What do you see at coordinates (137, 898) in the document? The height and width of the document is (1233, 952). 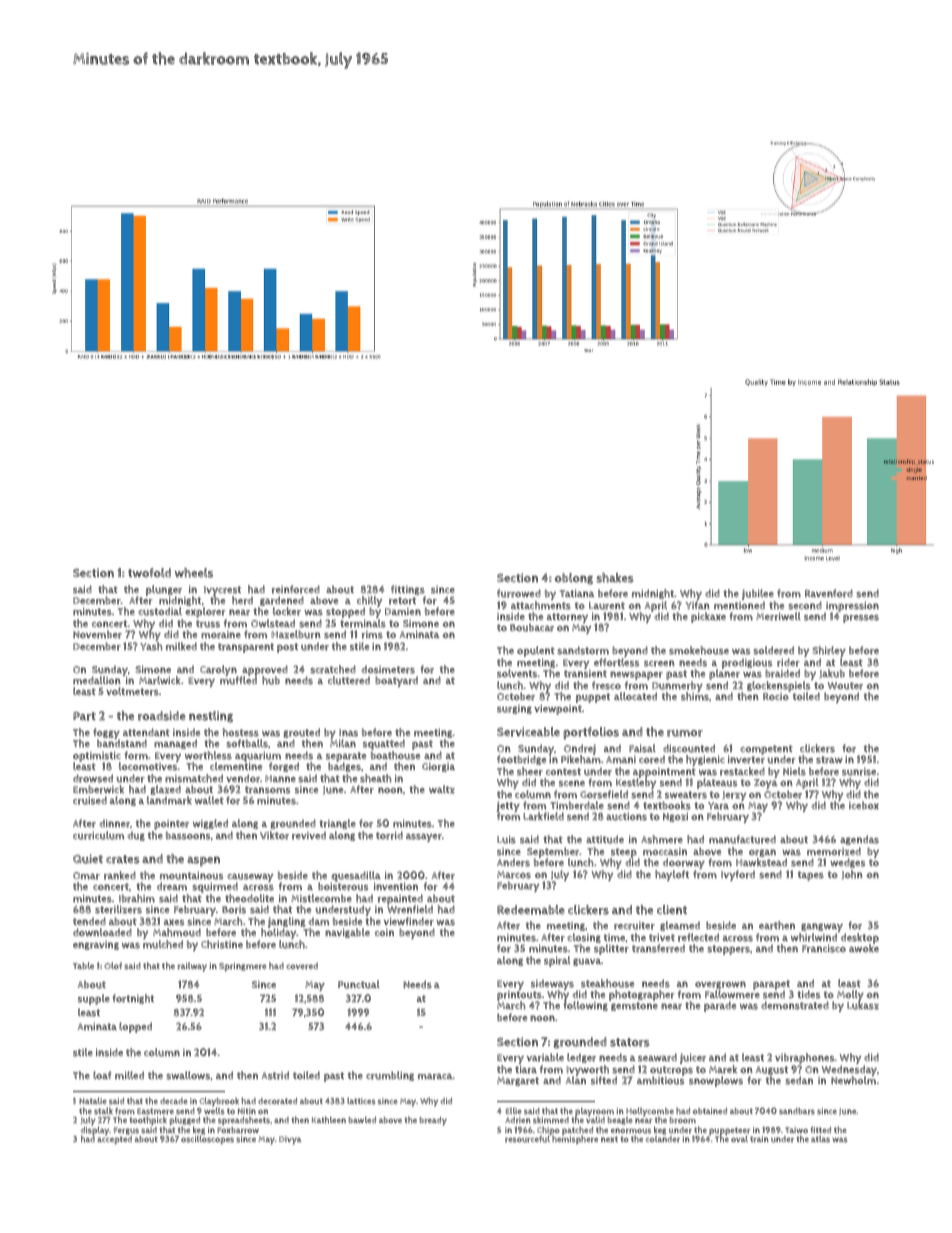 I see `Ibrahim` at bounding box center [137, 898].
